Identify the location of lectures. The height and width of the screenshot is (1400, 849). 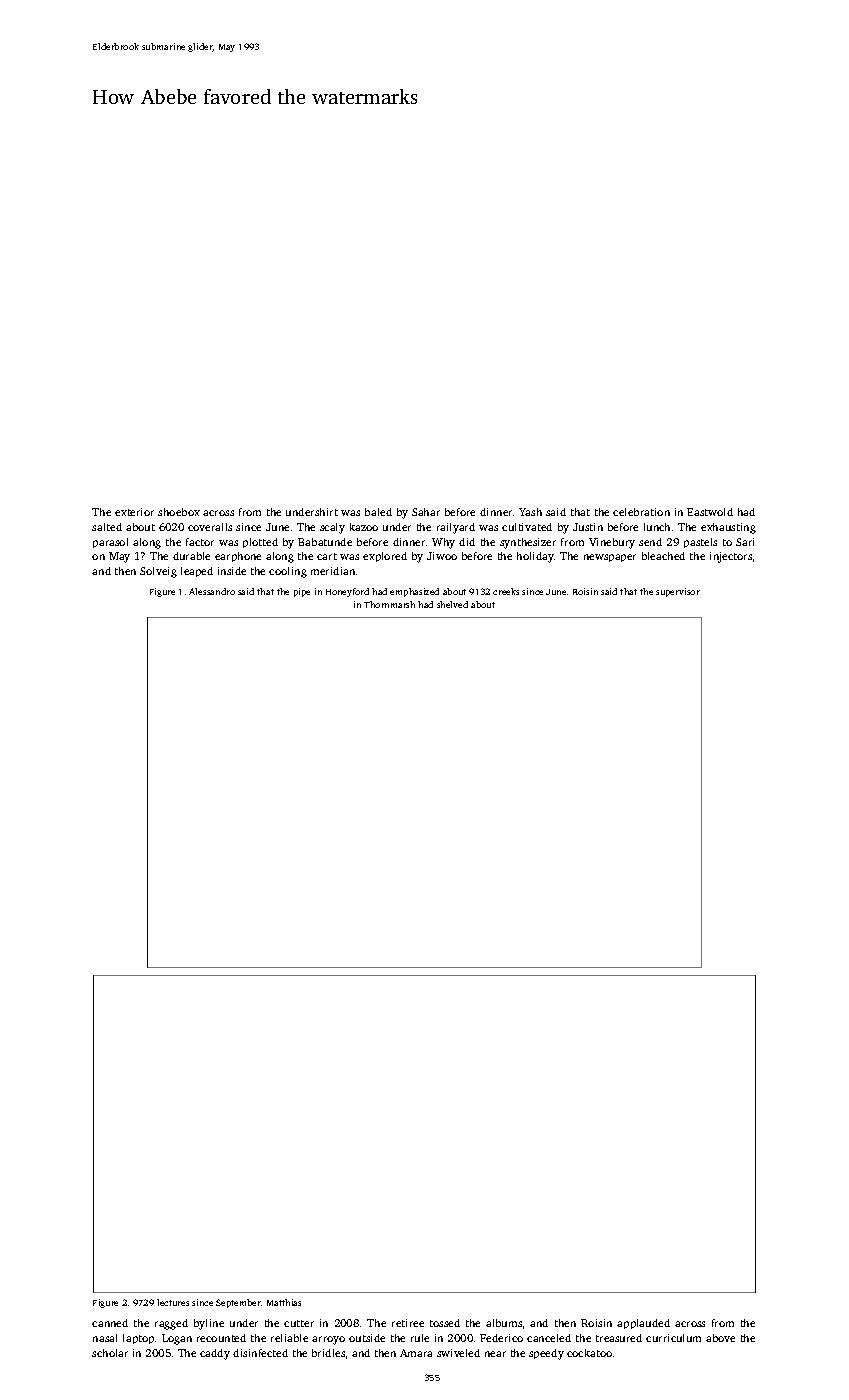
(173, 1302).
